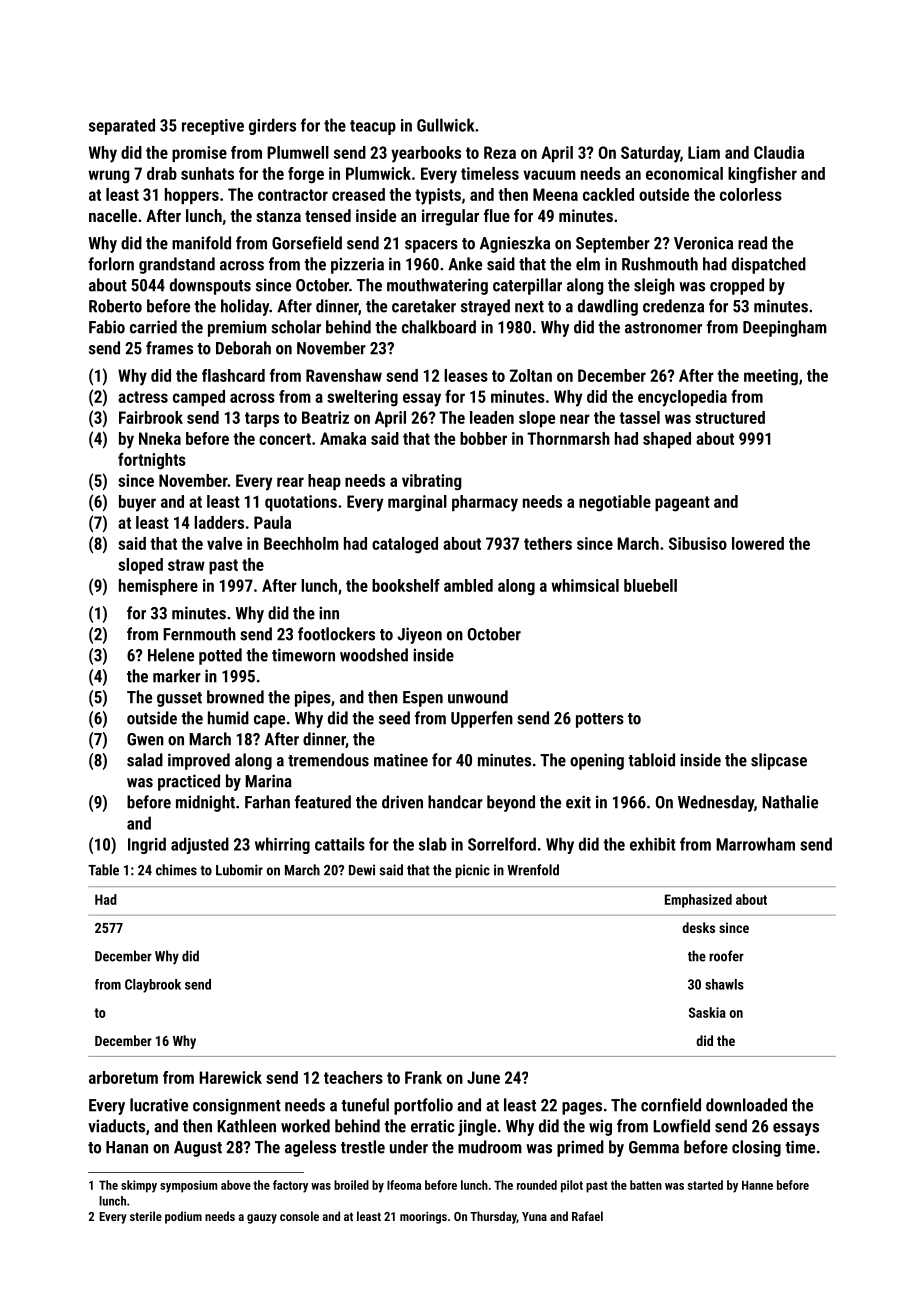  What do you see at coordinates (307, 243) in the screenshot?
I see `Gorsefield` at bounding box center [307, 243].
